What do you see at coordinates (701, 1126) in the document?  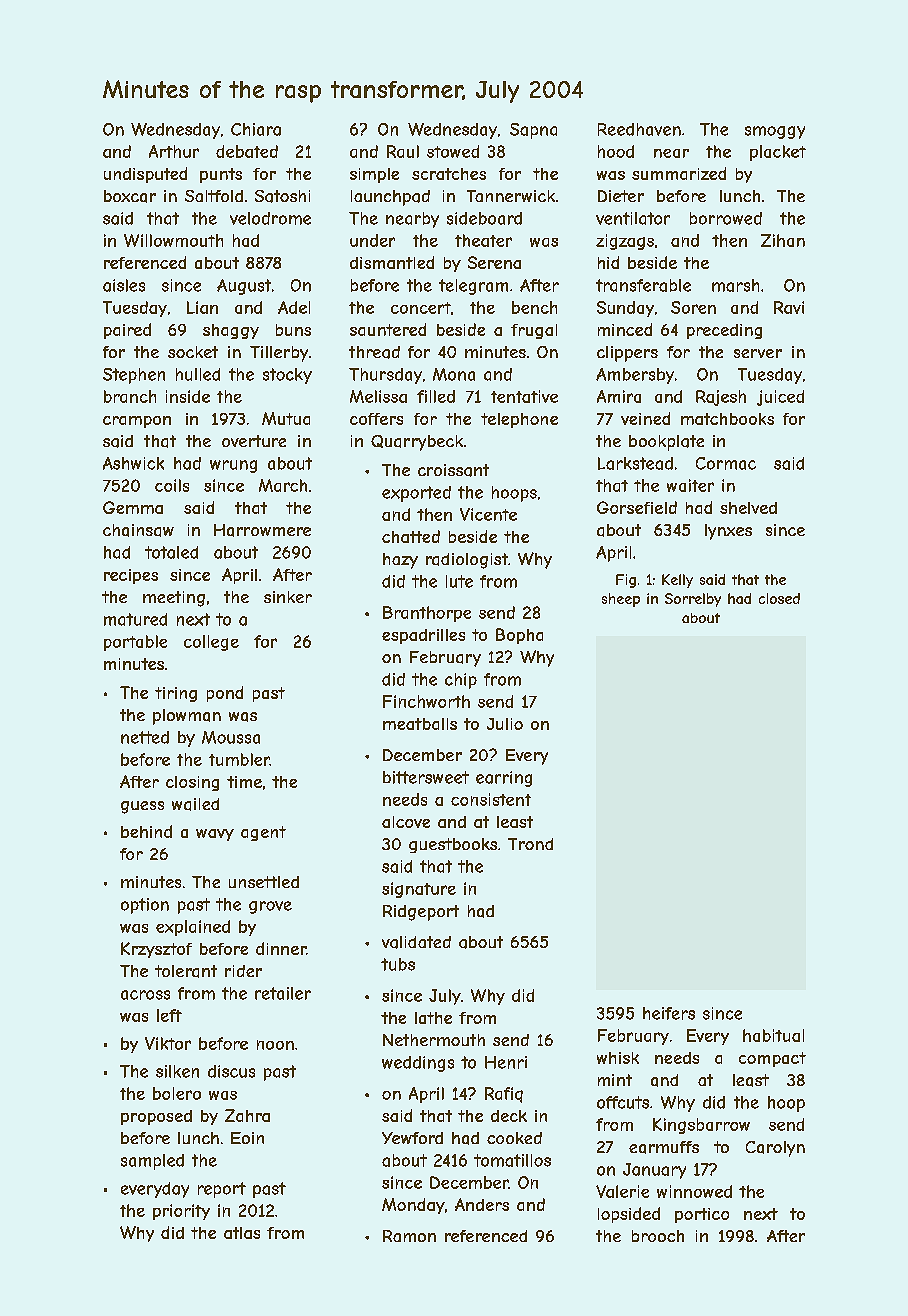 I see `Kingsbarrow` at bounding box center [701, 1126].
